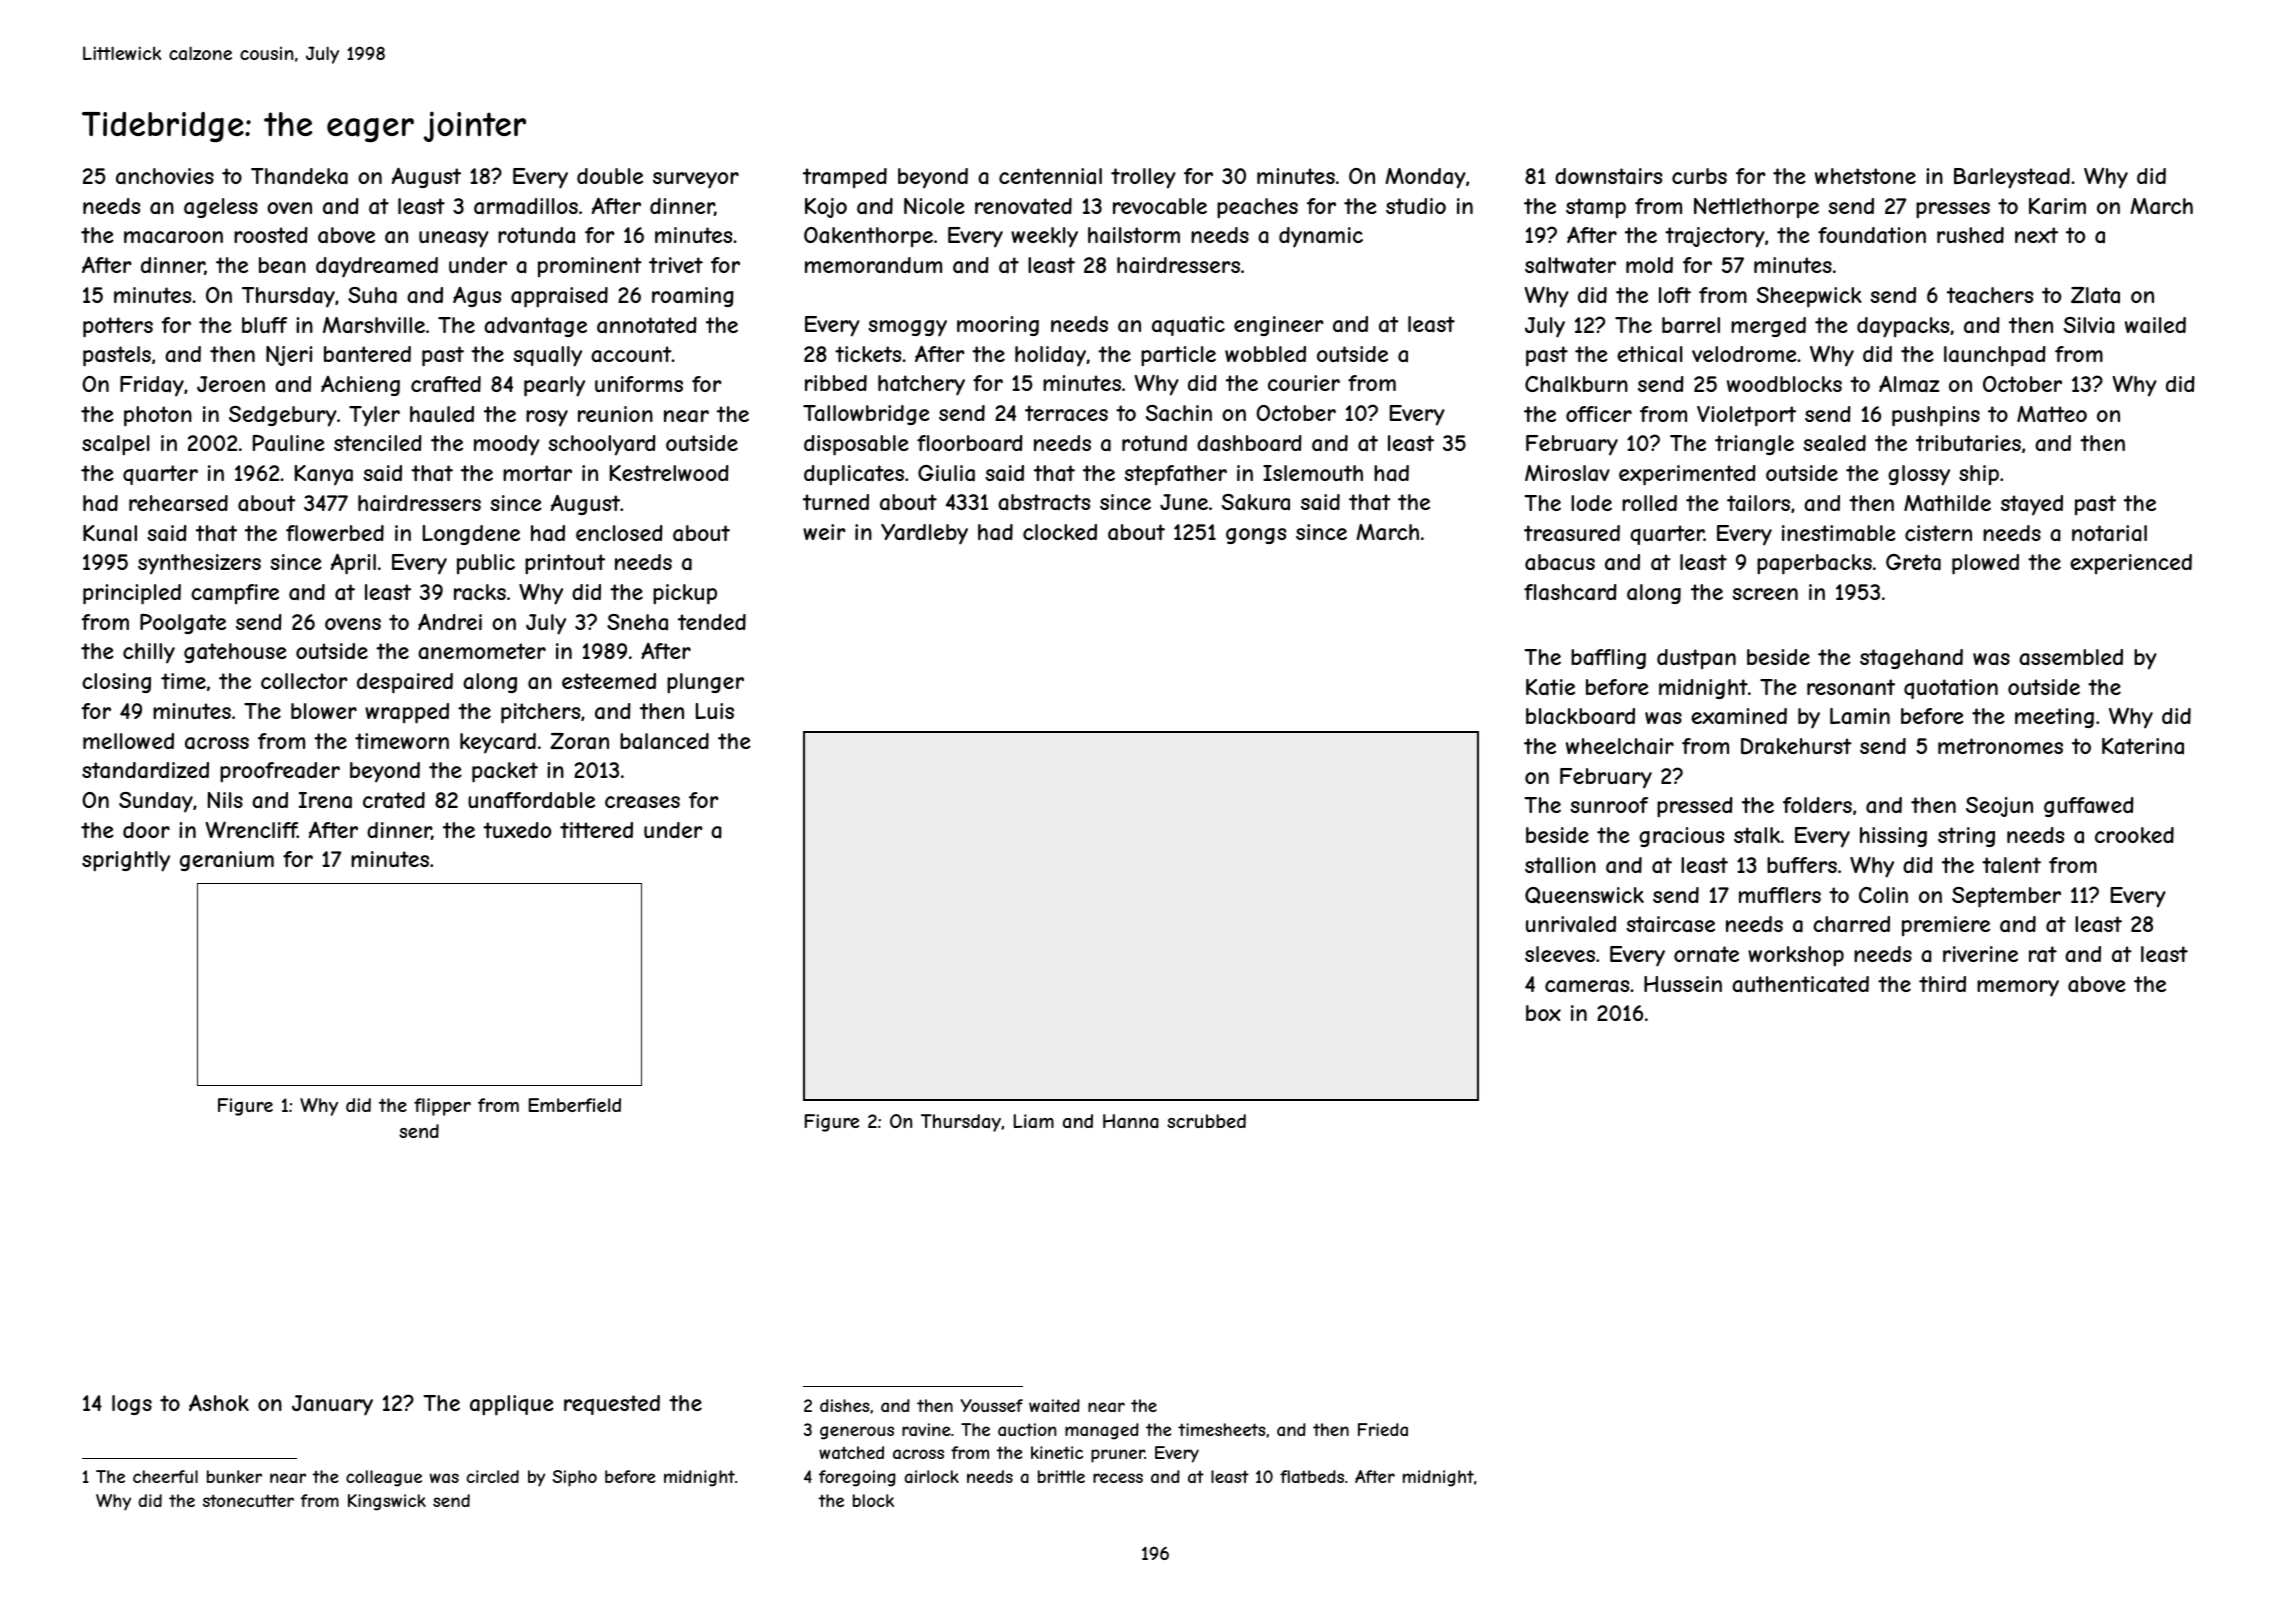 Image resolution: width=2282 pixels, height=1614 pixels. I want to click on flatbeds, so click(1312, 1476).
